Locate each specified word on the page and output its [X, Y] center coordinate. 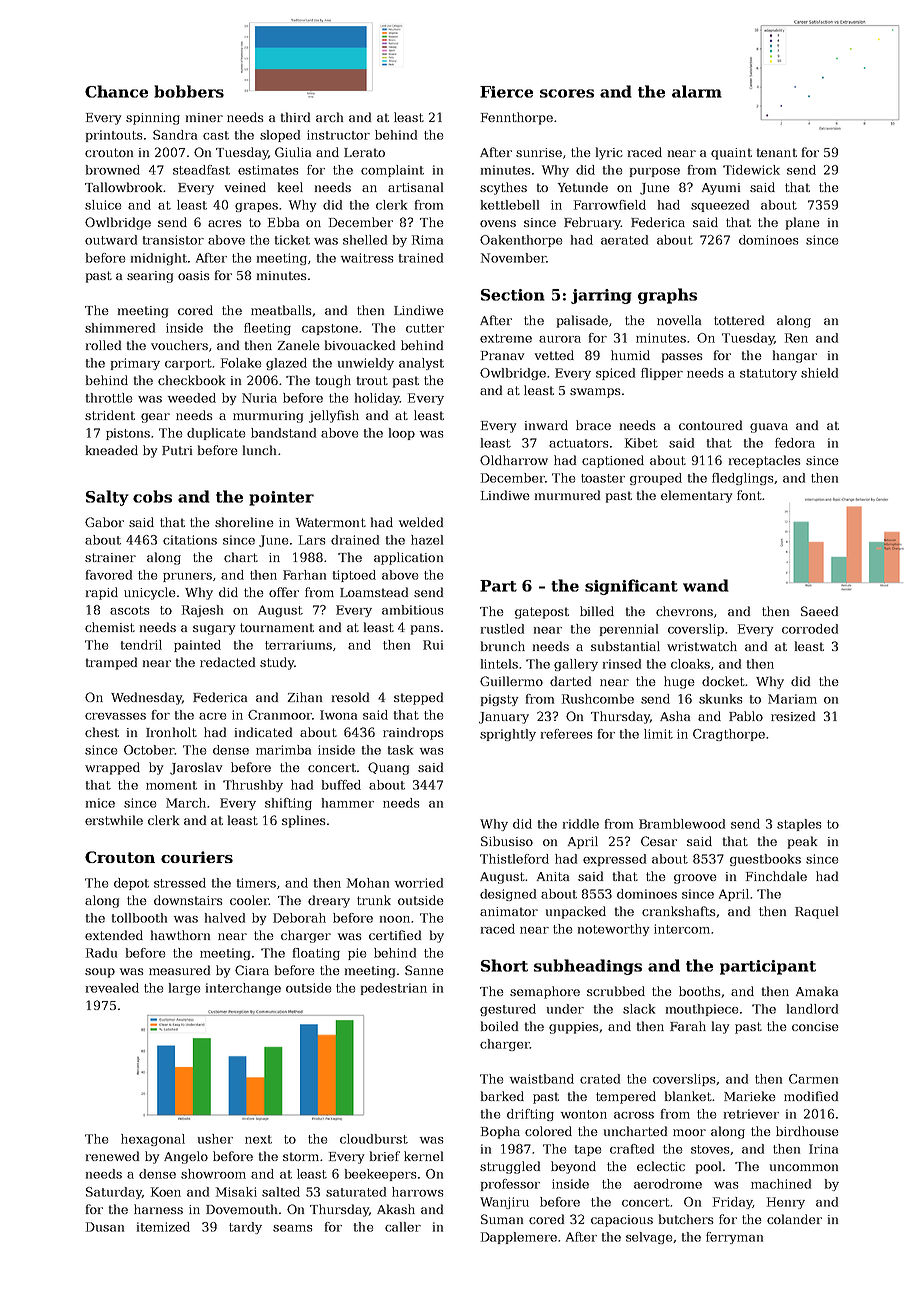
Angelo [186, 1157]
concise [815, 1026]
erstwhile [114, 820]
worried [419, 883]
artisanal [415, 187]
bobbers [189, 91]
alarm [697, 91]
